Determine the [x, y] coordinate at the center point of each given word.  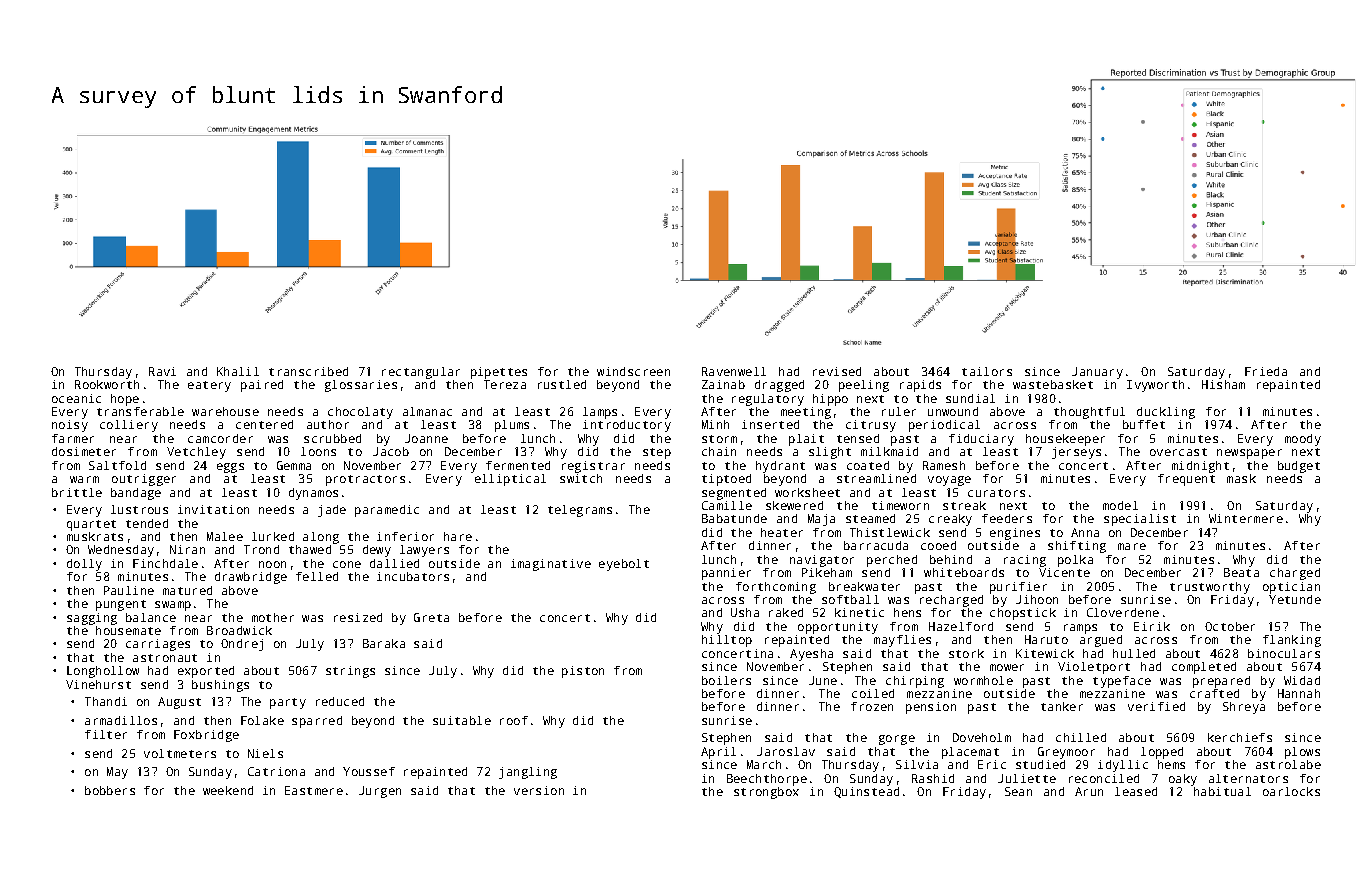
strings [350, 672]
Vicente [1064, 572]
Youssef [369, 771]
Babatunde [734, 518]
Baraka [384, 643]
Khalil [238, 371]
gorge [897, 740]
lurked [273, 536]
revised [837, 371]
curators [996, 493]
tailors [987, 371]
